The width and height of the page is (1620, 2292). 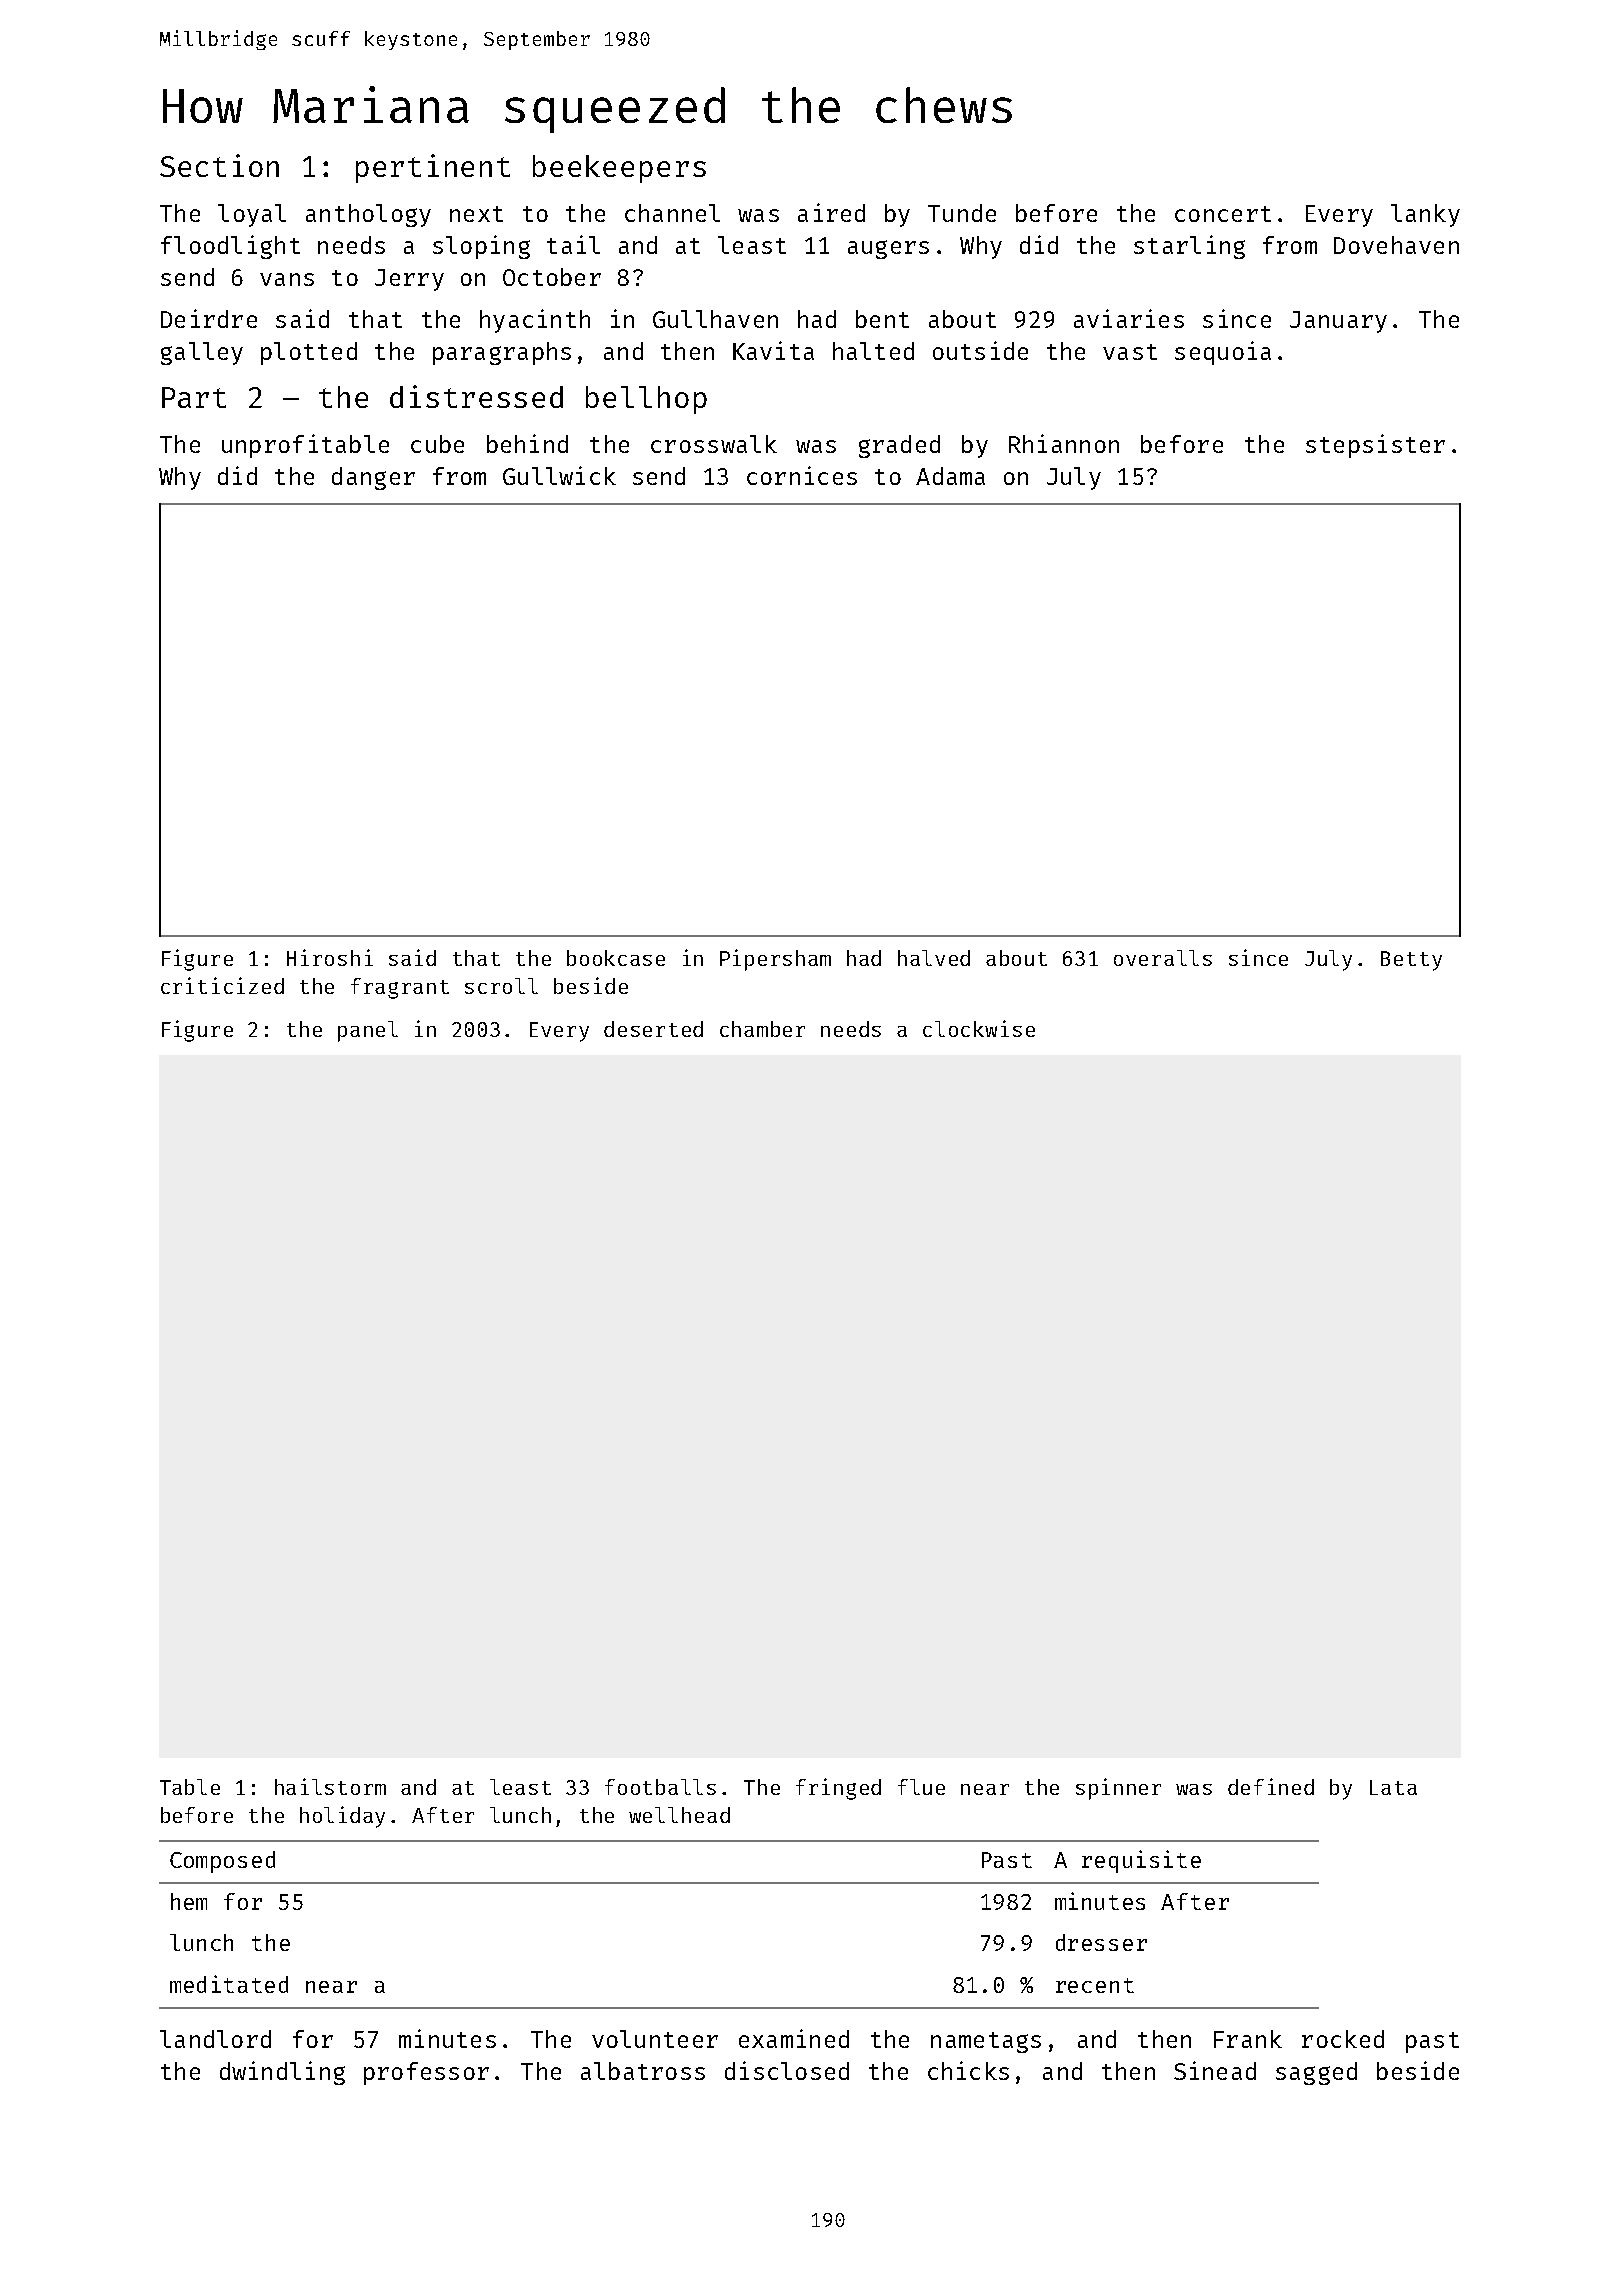 What do you see at coordinates (616, 958) in the page?
I see `bookcase` at bounding box center [616, 958].
